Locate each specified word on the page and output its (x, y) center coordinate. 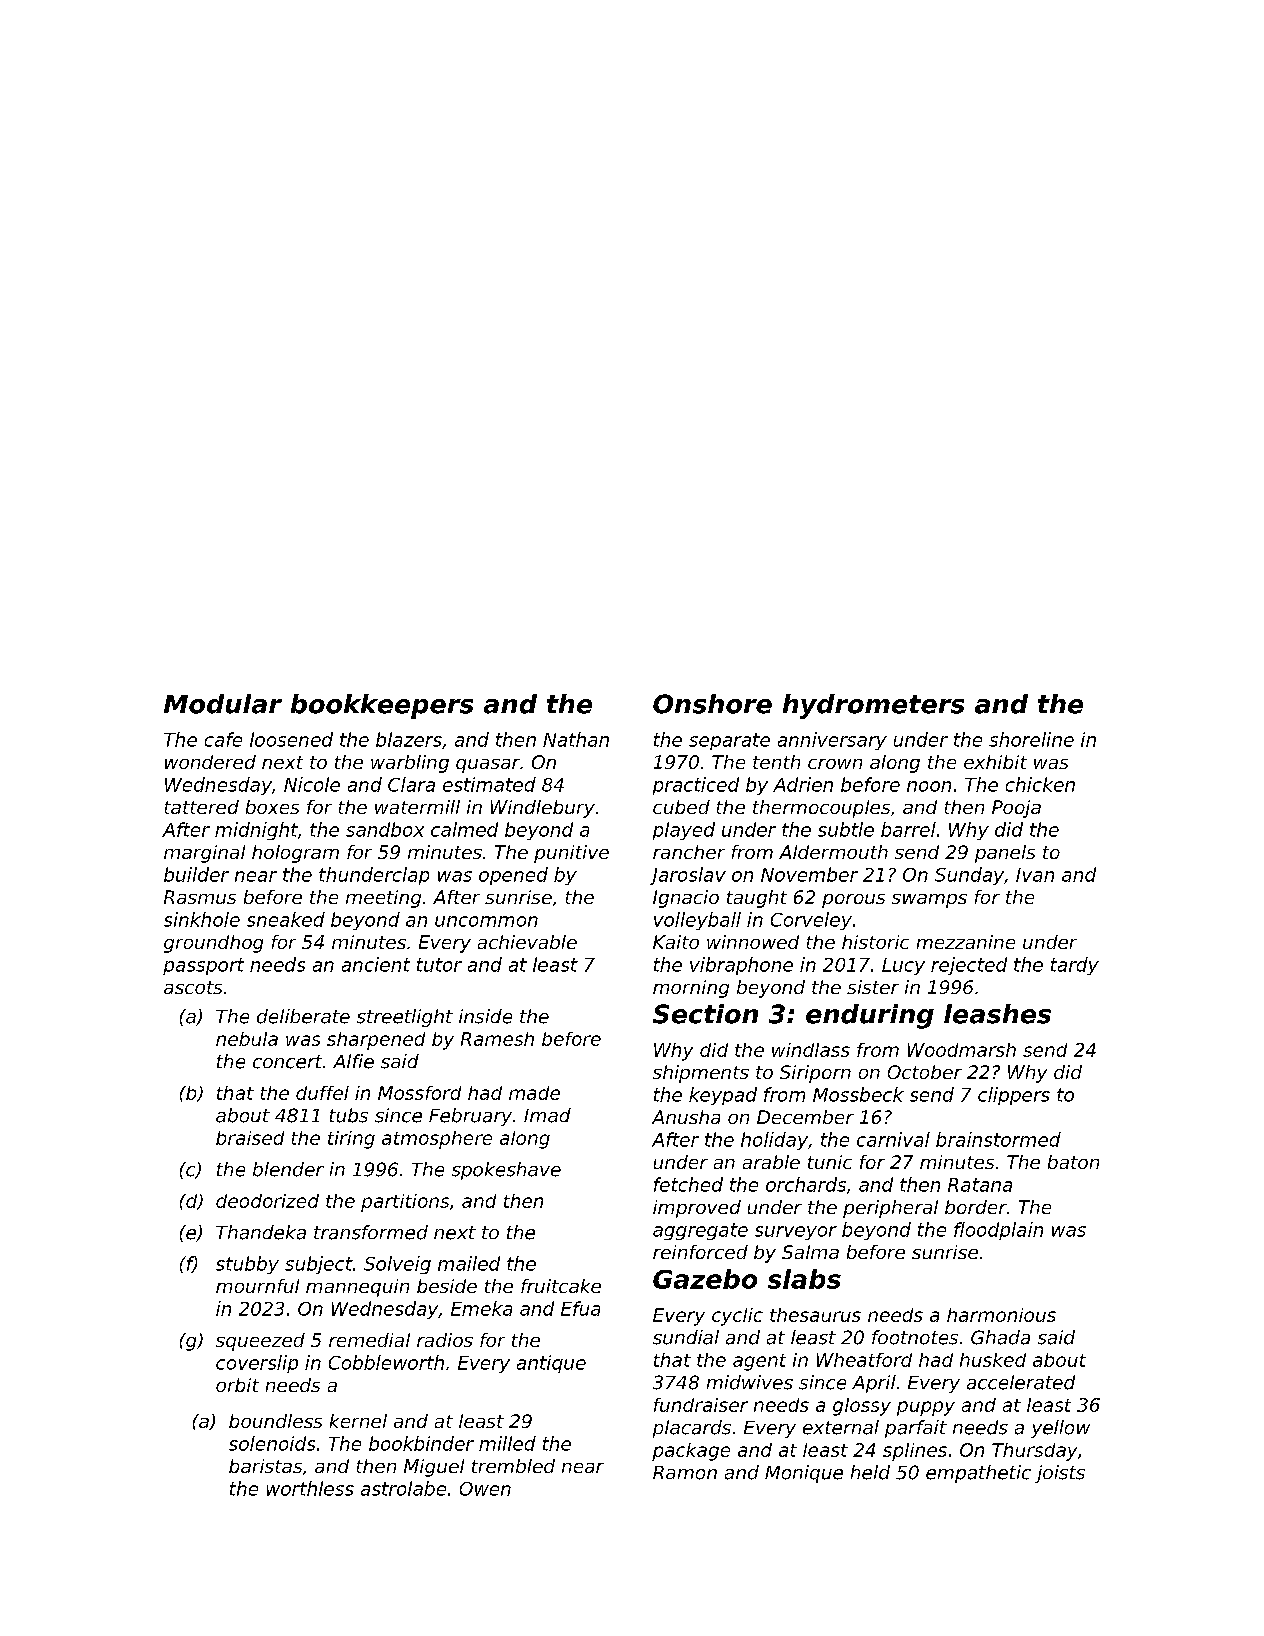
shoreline (1031, 739)
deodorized (267, 1201)
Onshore (712, 704)
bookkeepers (382, 706)
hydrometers (873, 706)
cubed (681, 807)
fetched (688, 1184)
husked (993, 1360)
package (691, 1452)
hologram (295, 854)
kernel (358, 1421)
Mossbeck (858, 1094)
